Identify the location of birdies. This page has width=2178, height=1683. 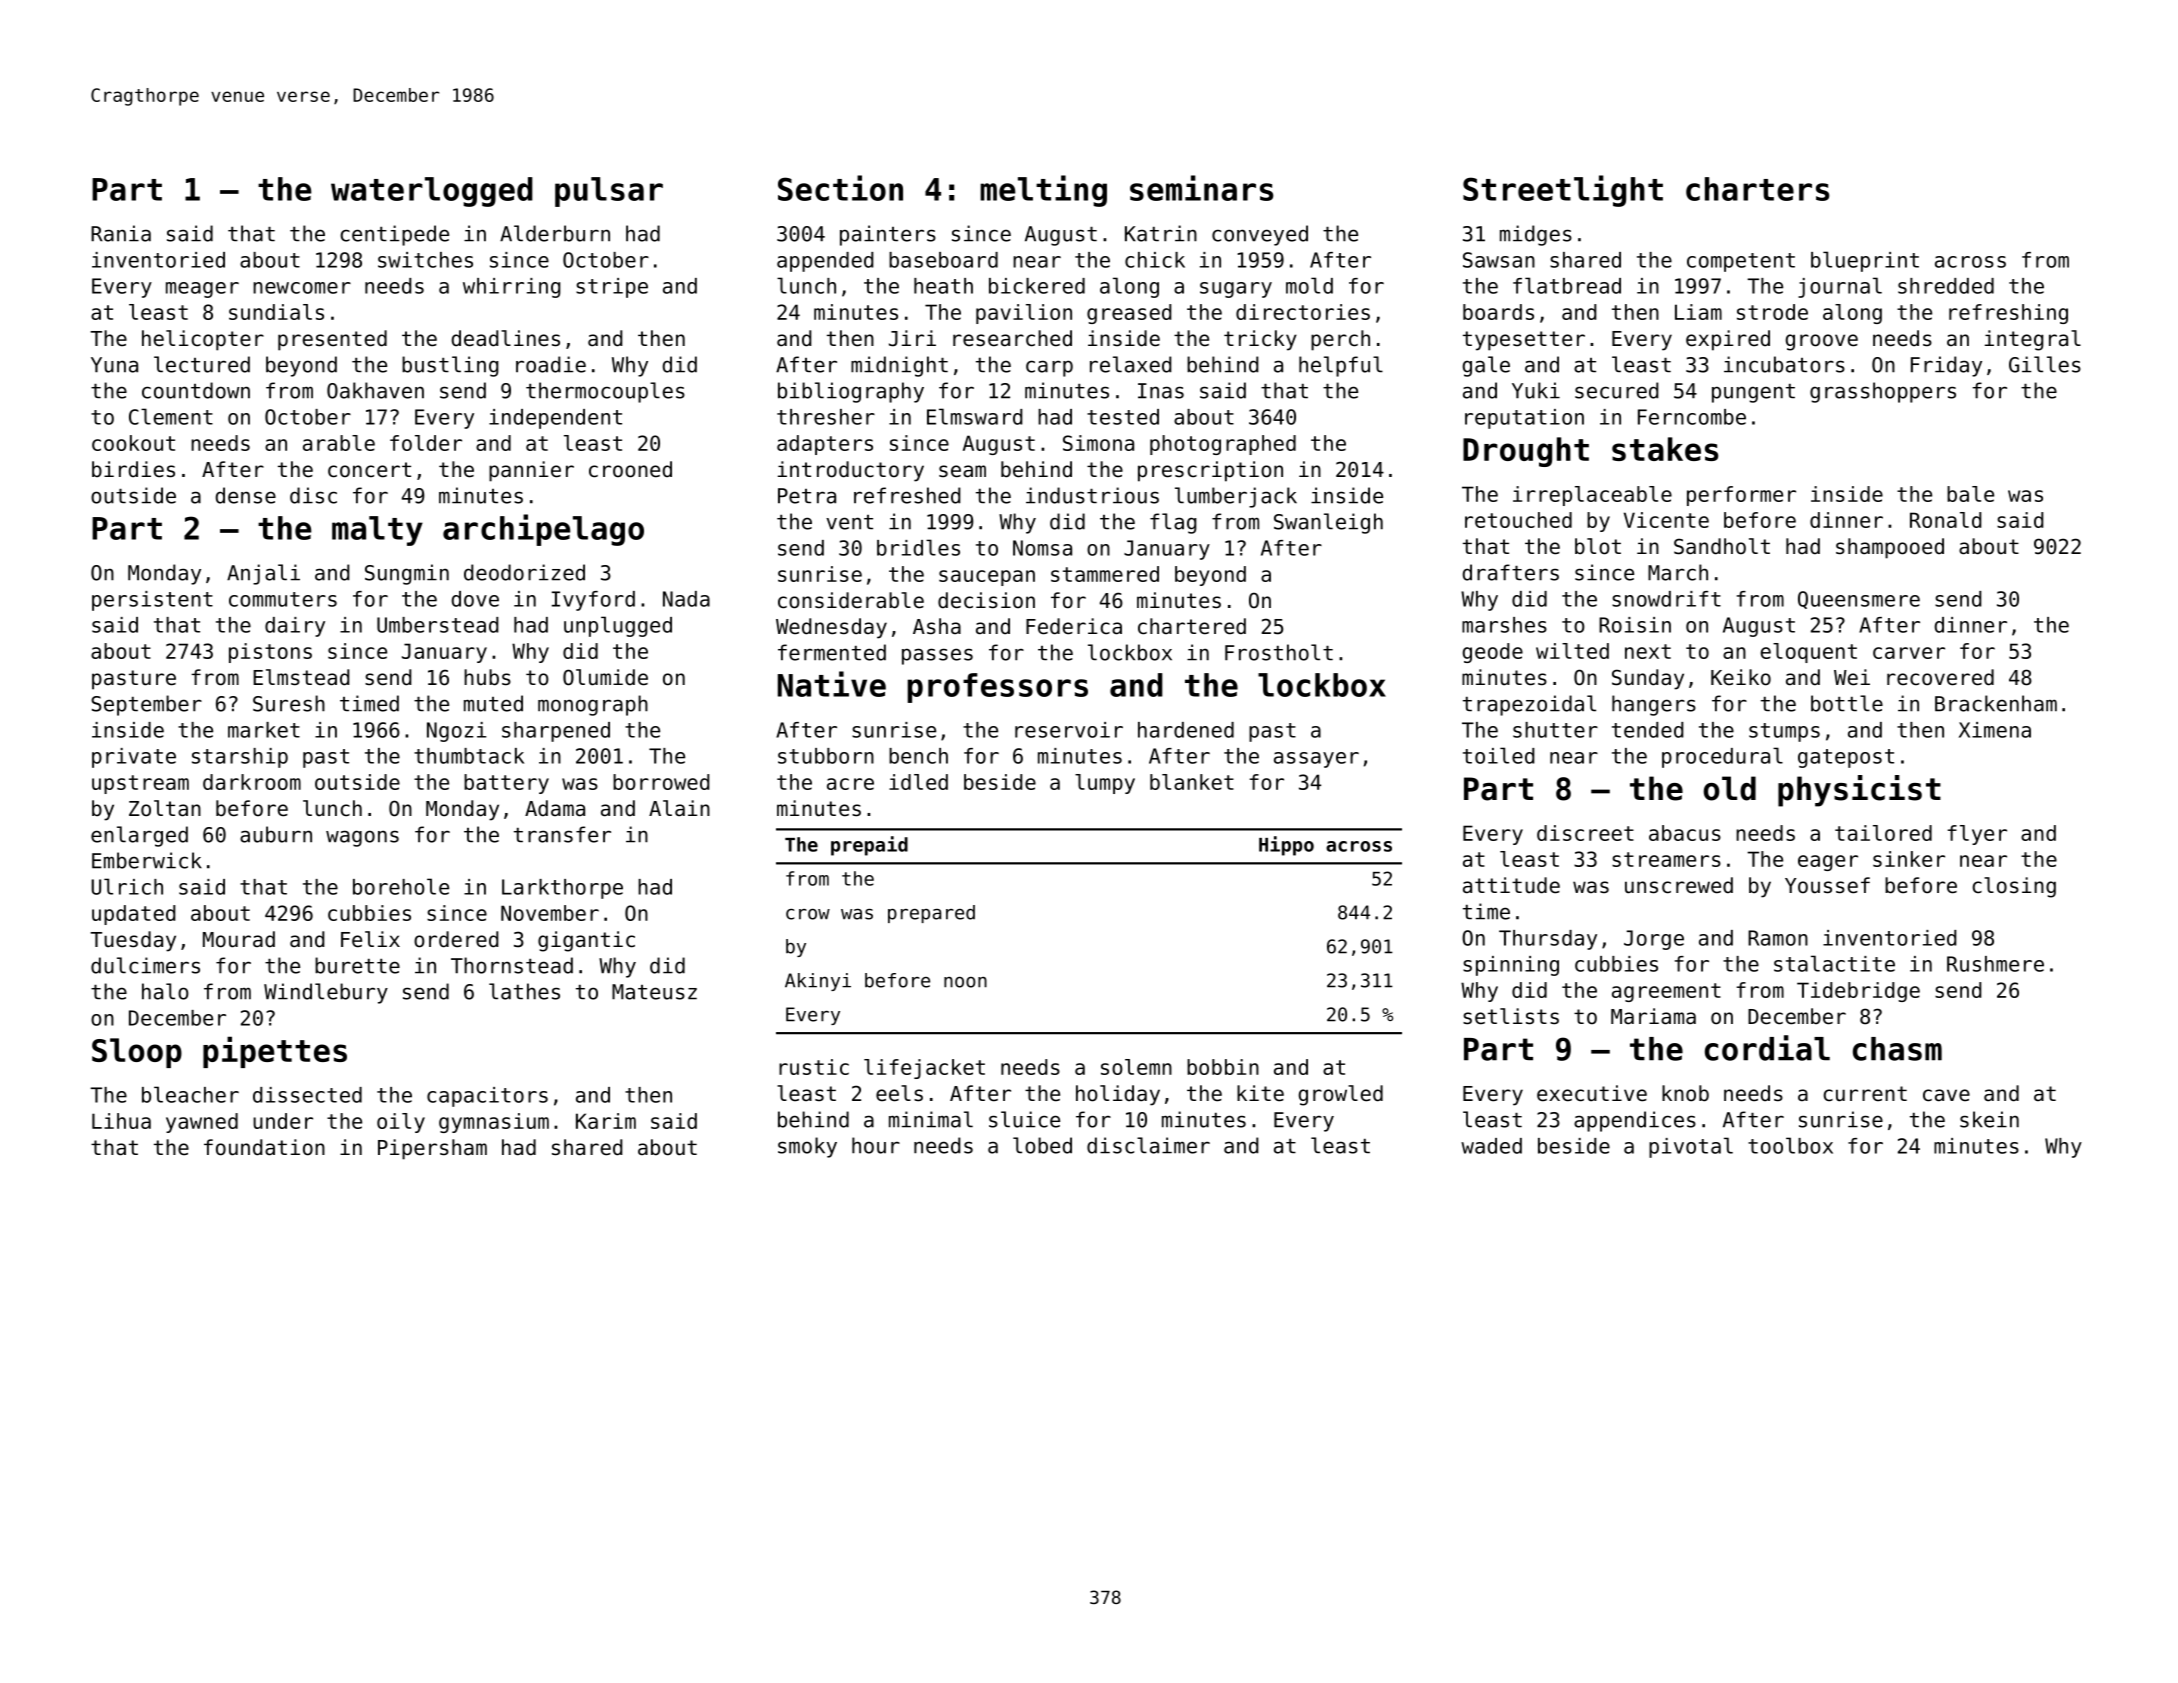
(133, 469).
